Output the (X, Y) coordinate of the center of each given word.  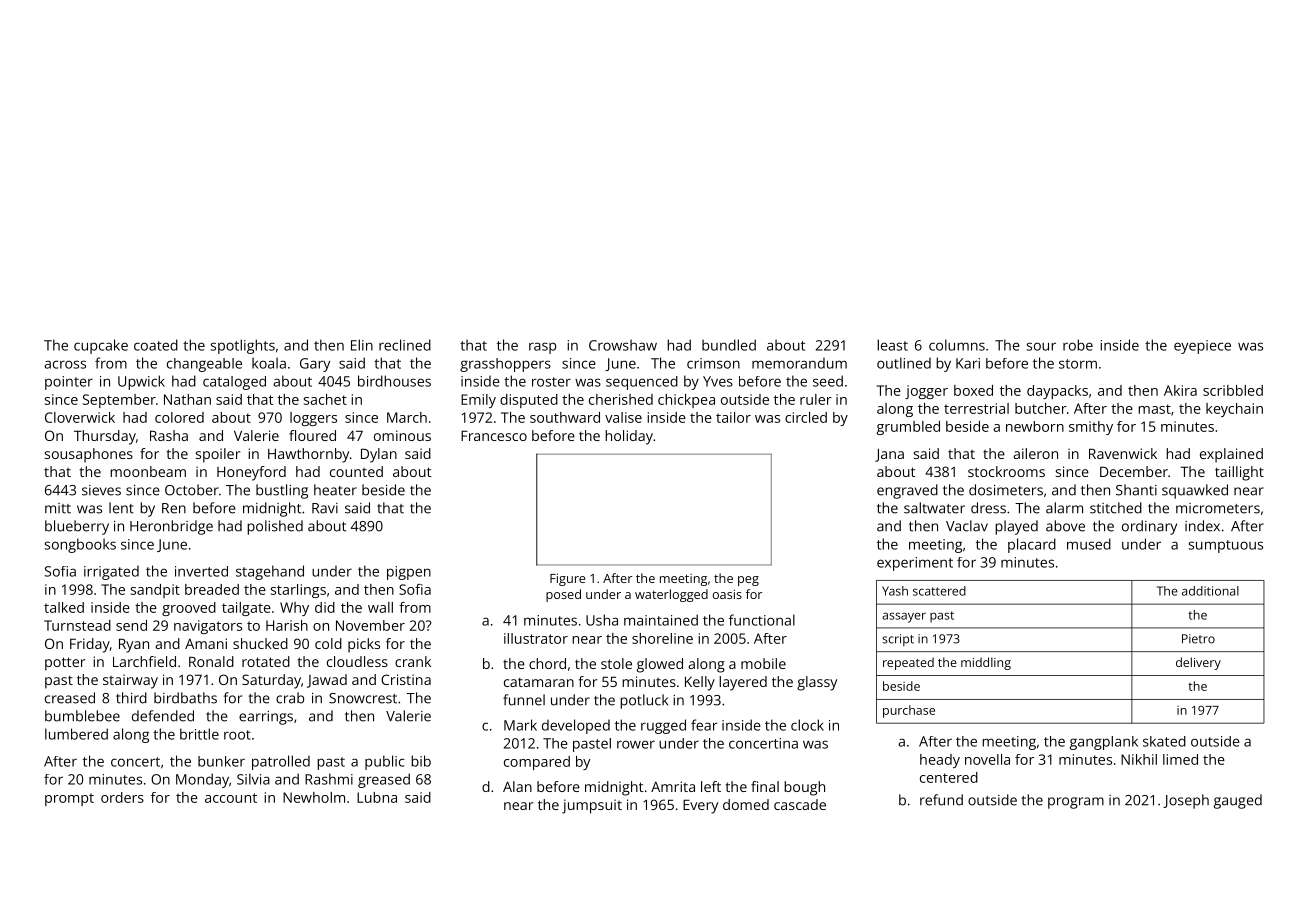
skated (1164, 741)
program (1076, 803)
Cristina (406, 679)
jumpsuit (592, 806)
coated (156, 345)
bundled (729, 345)
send (131, 625)
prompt (69, 799)
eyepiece (1202, 347)
